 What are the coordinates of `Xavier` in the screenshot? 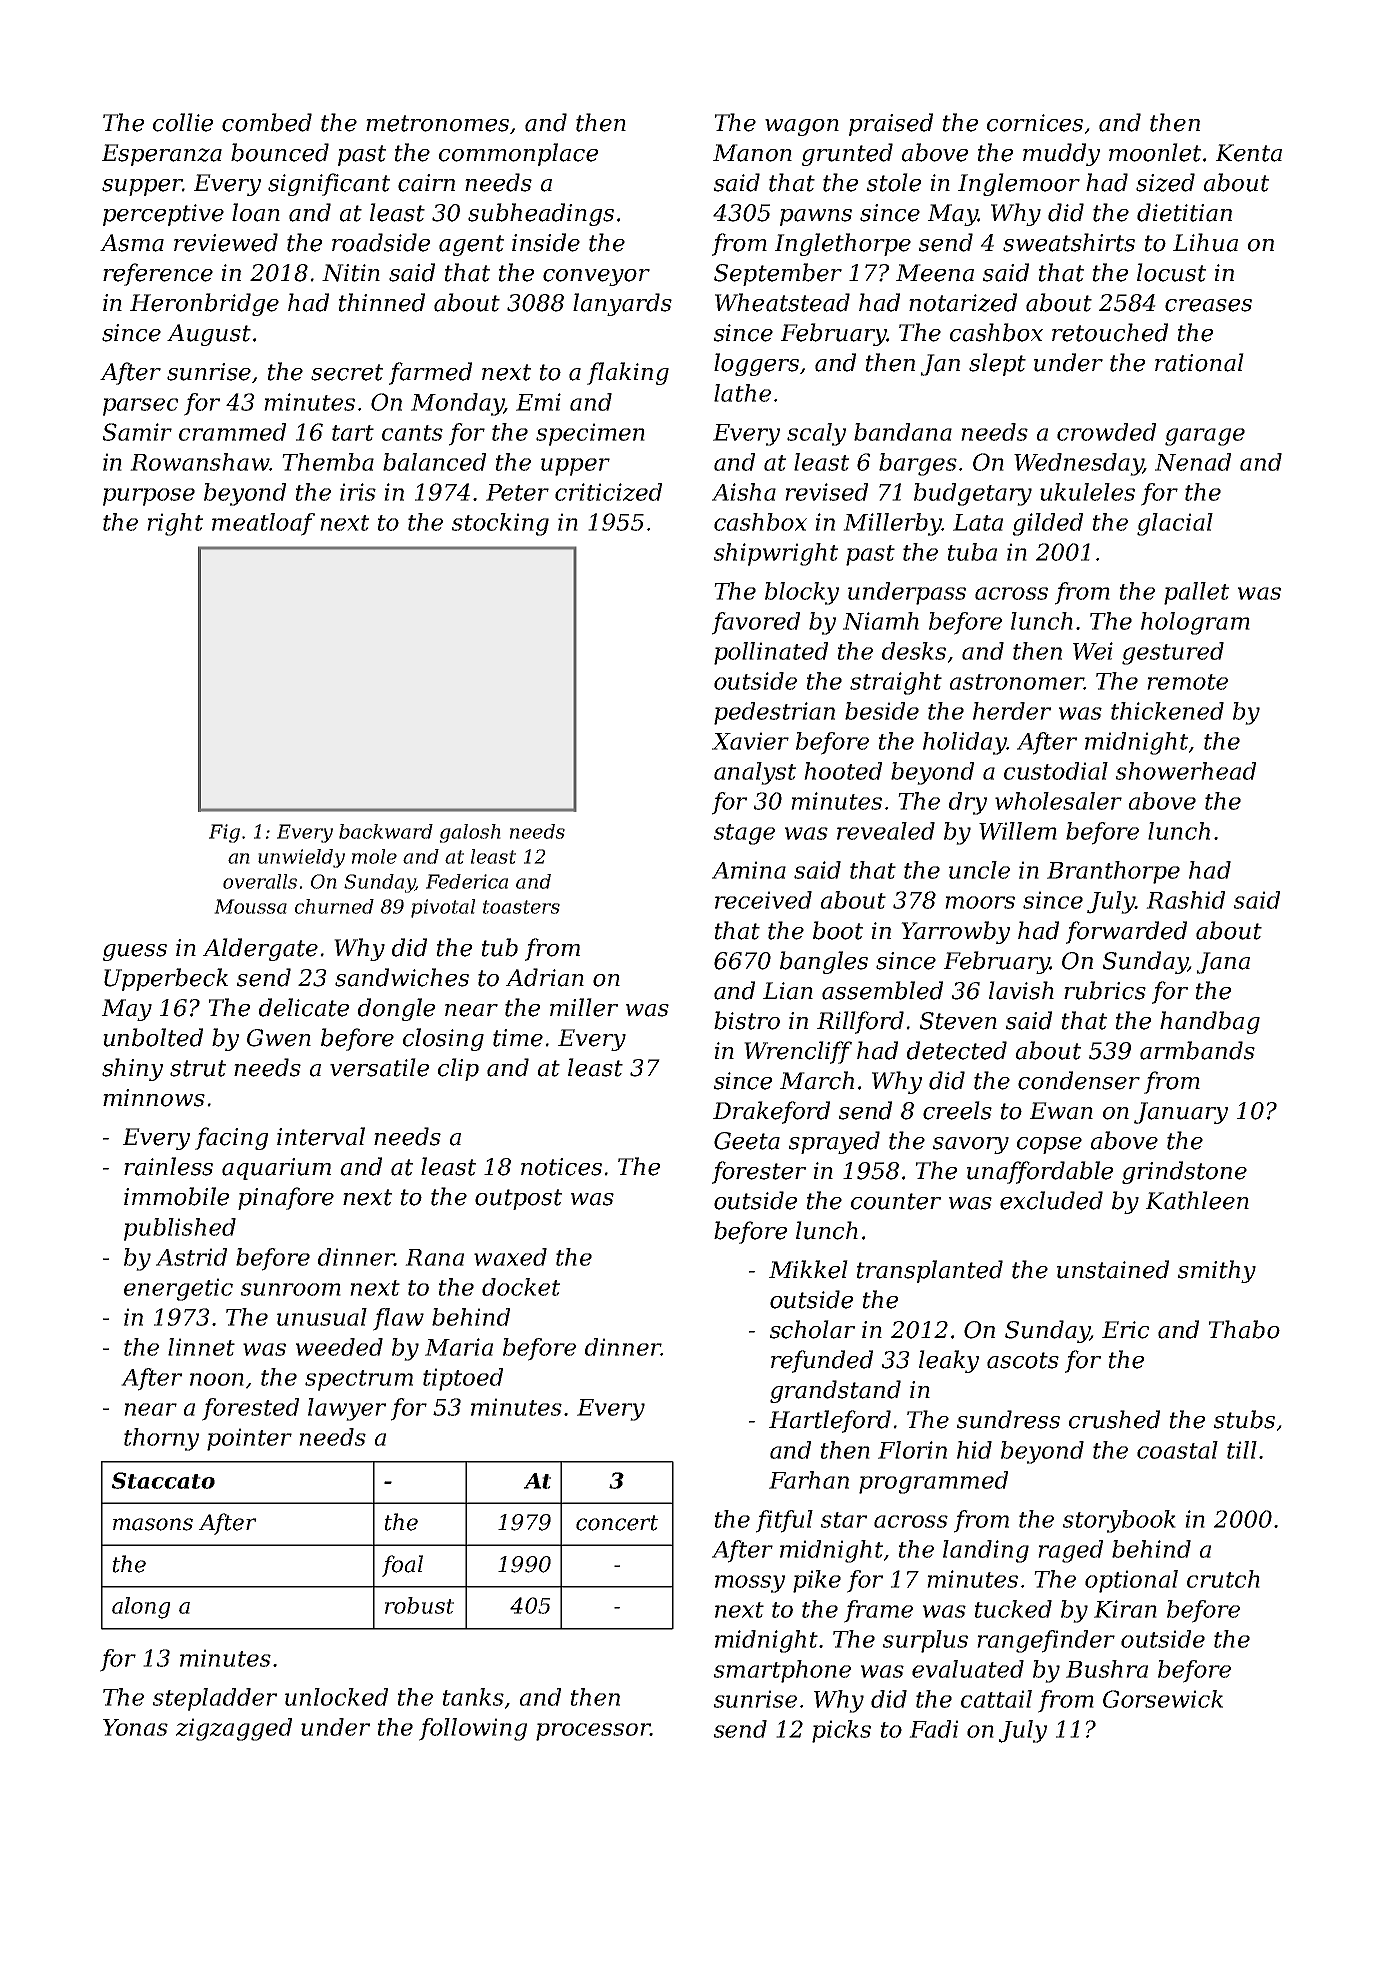 It's located at (750, 741).
